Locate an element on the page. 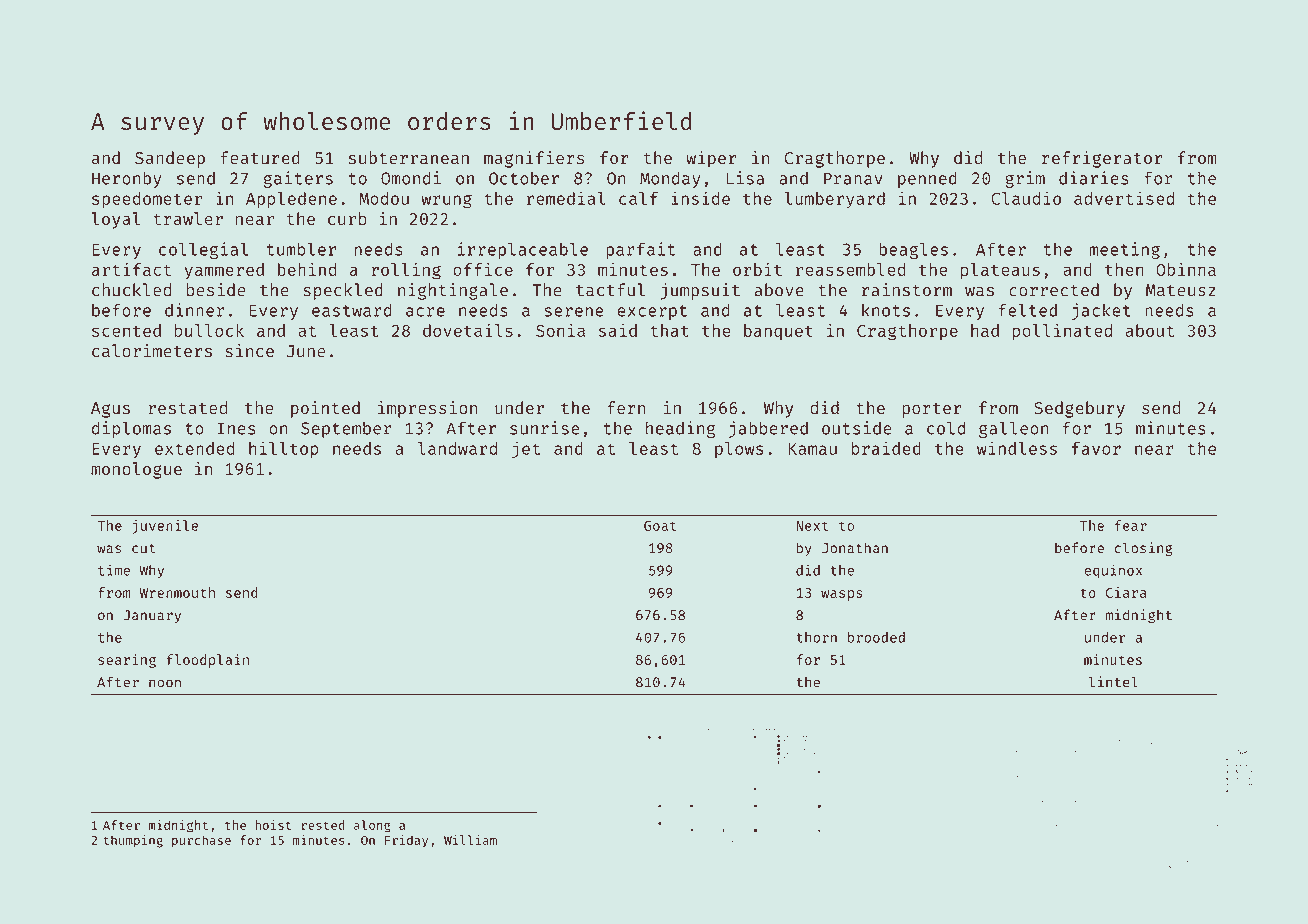  wiper is located at coordinates (711, 159).
